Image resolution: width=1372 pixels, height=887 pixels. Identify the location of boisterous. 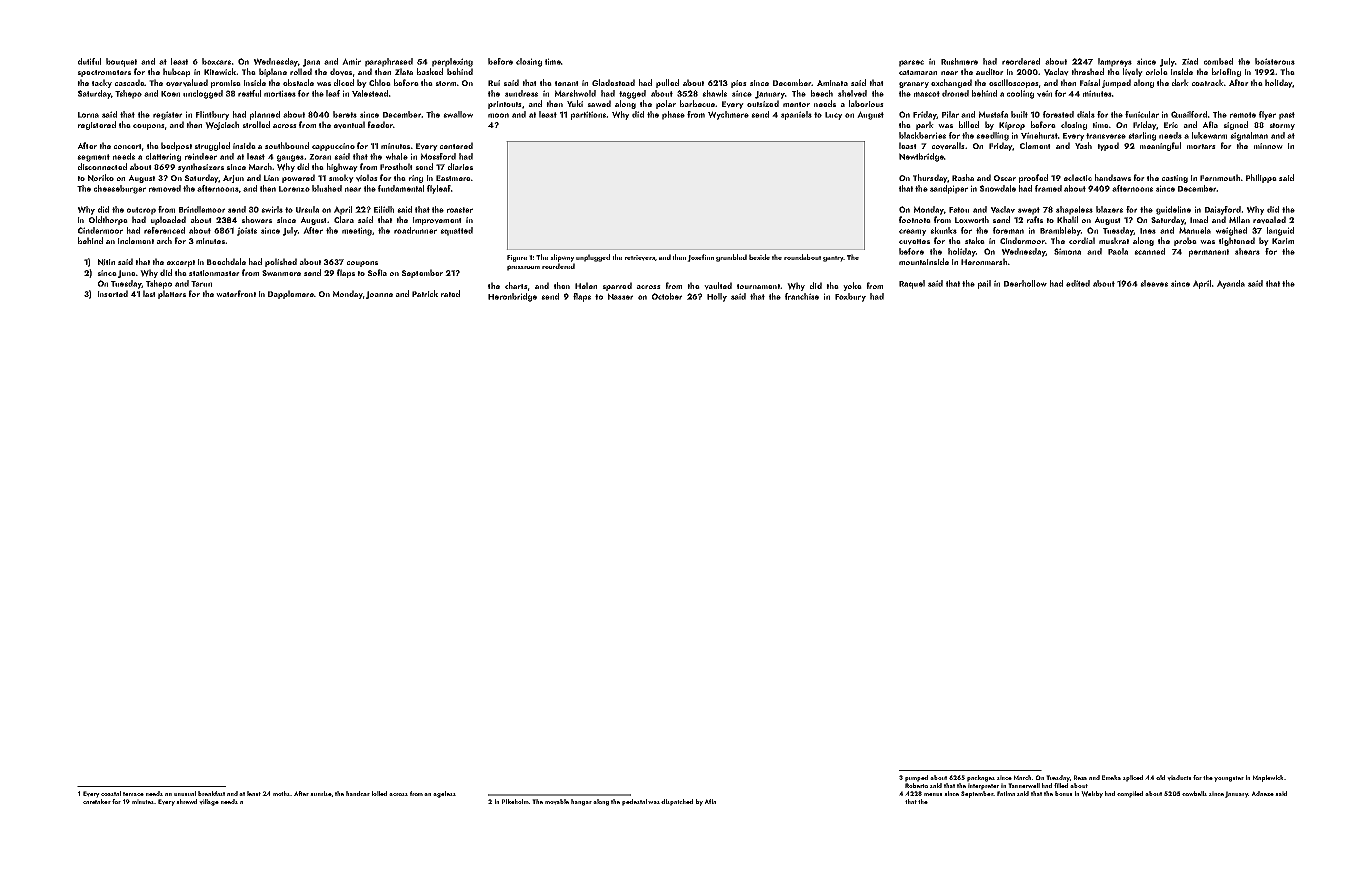
(1275, 61).
